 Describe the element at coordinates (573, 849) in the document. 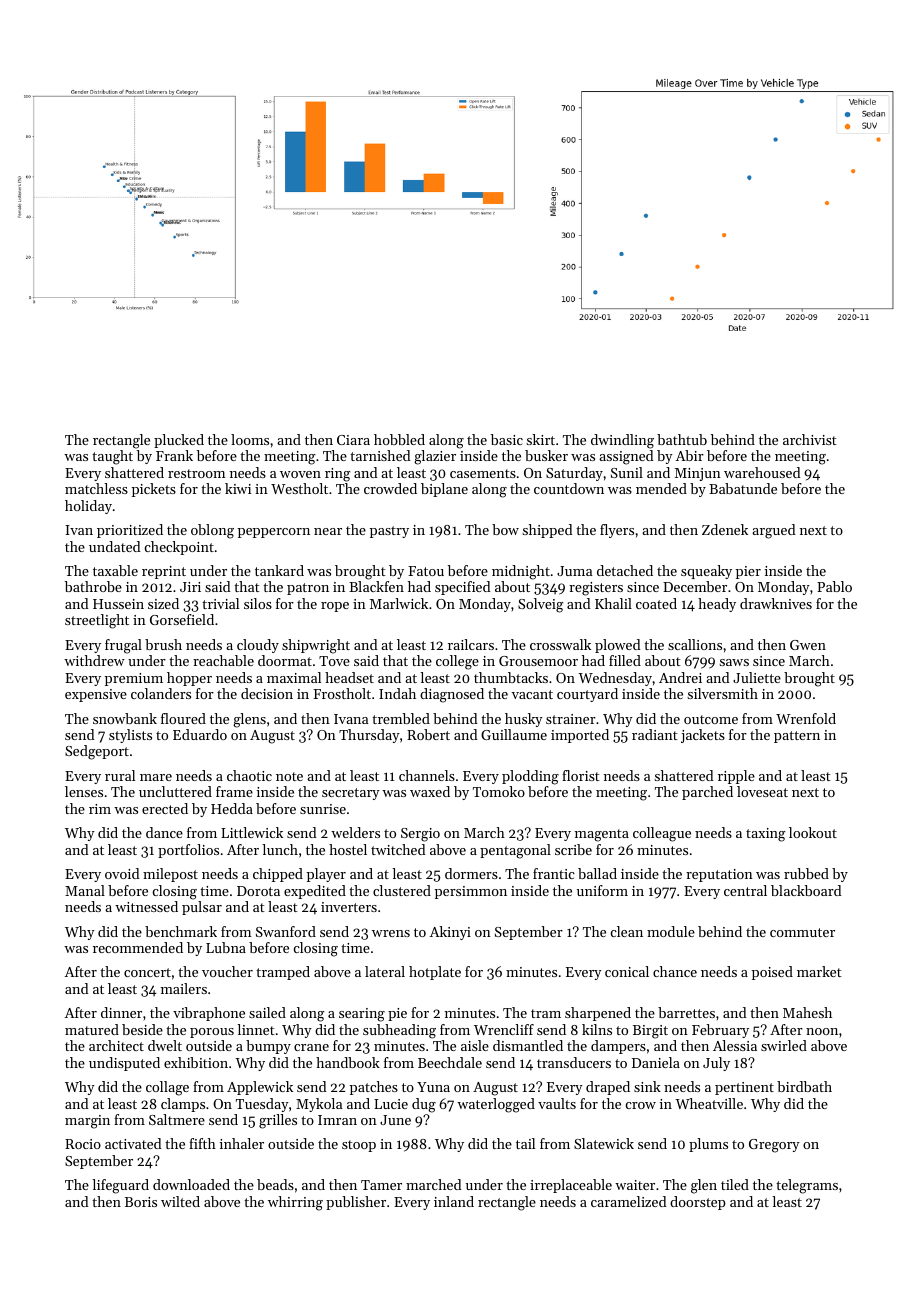

I see `scribe` at that location.
